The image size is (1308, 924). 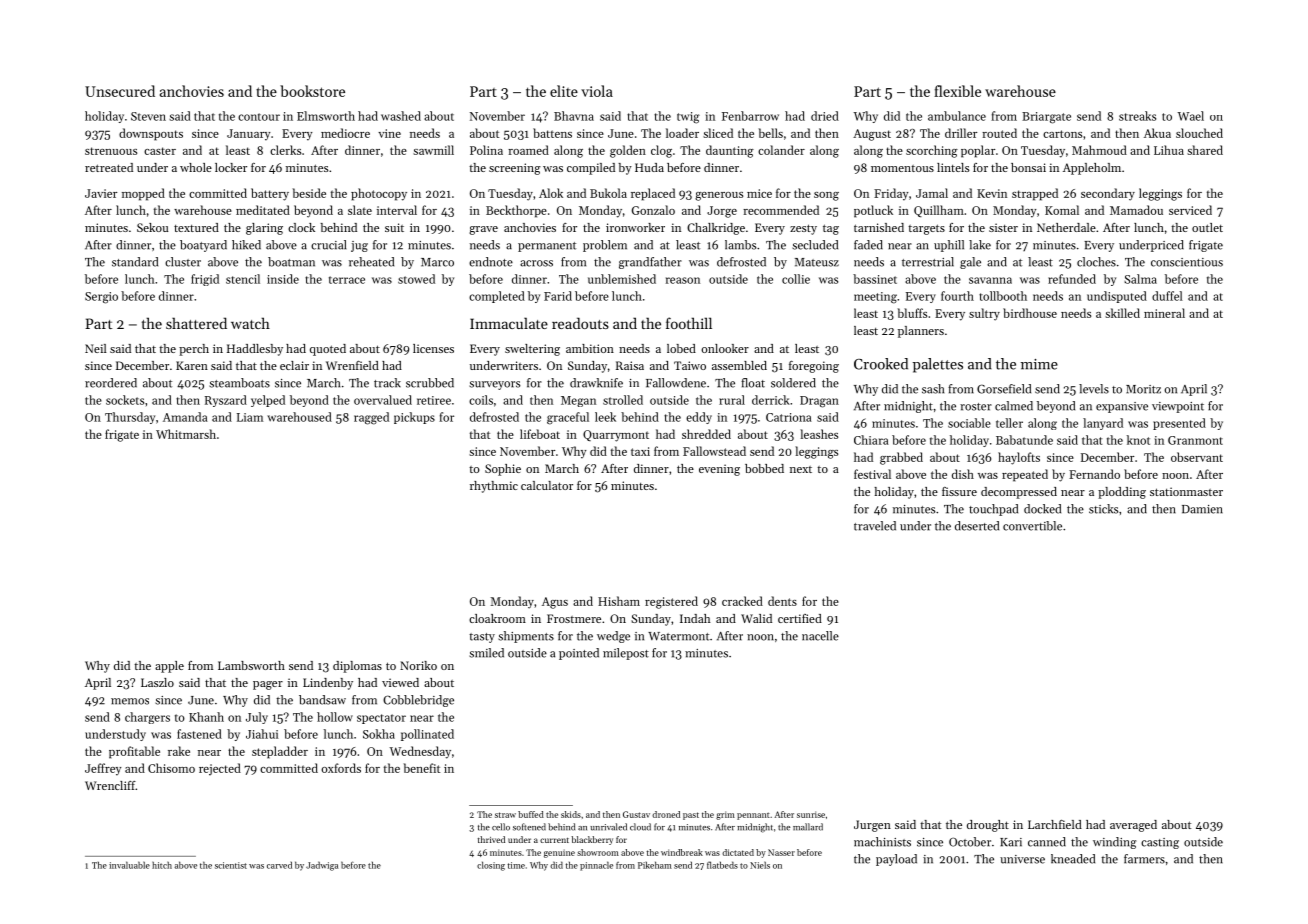 What do you see at coordinates (186, 434) in the image?
I see `Whitmarsh` at bounding box center [186, 434].
